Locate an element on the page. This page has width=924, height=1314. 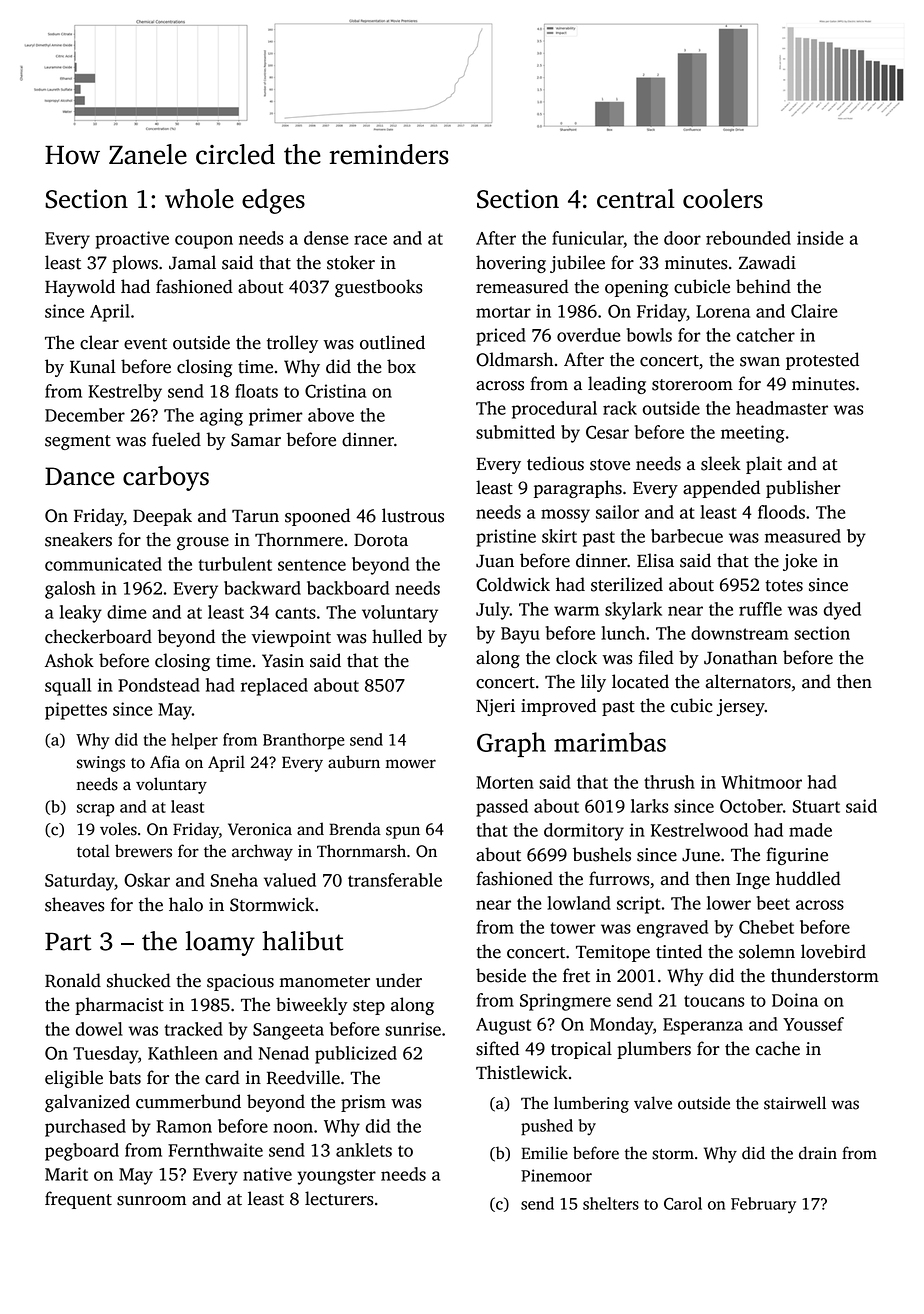
eligible is located at coordinates (74, 1079).
